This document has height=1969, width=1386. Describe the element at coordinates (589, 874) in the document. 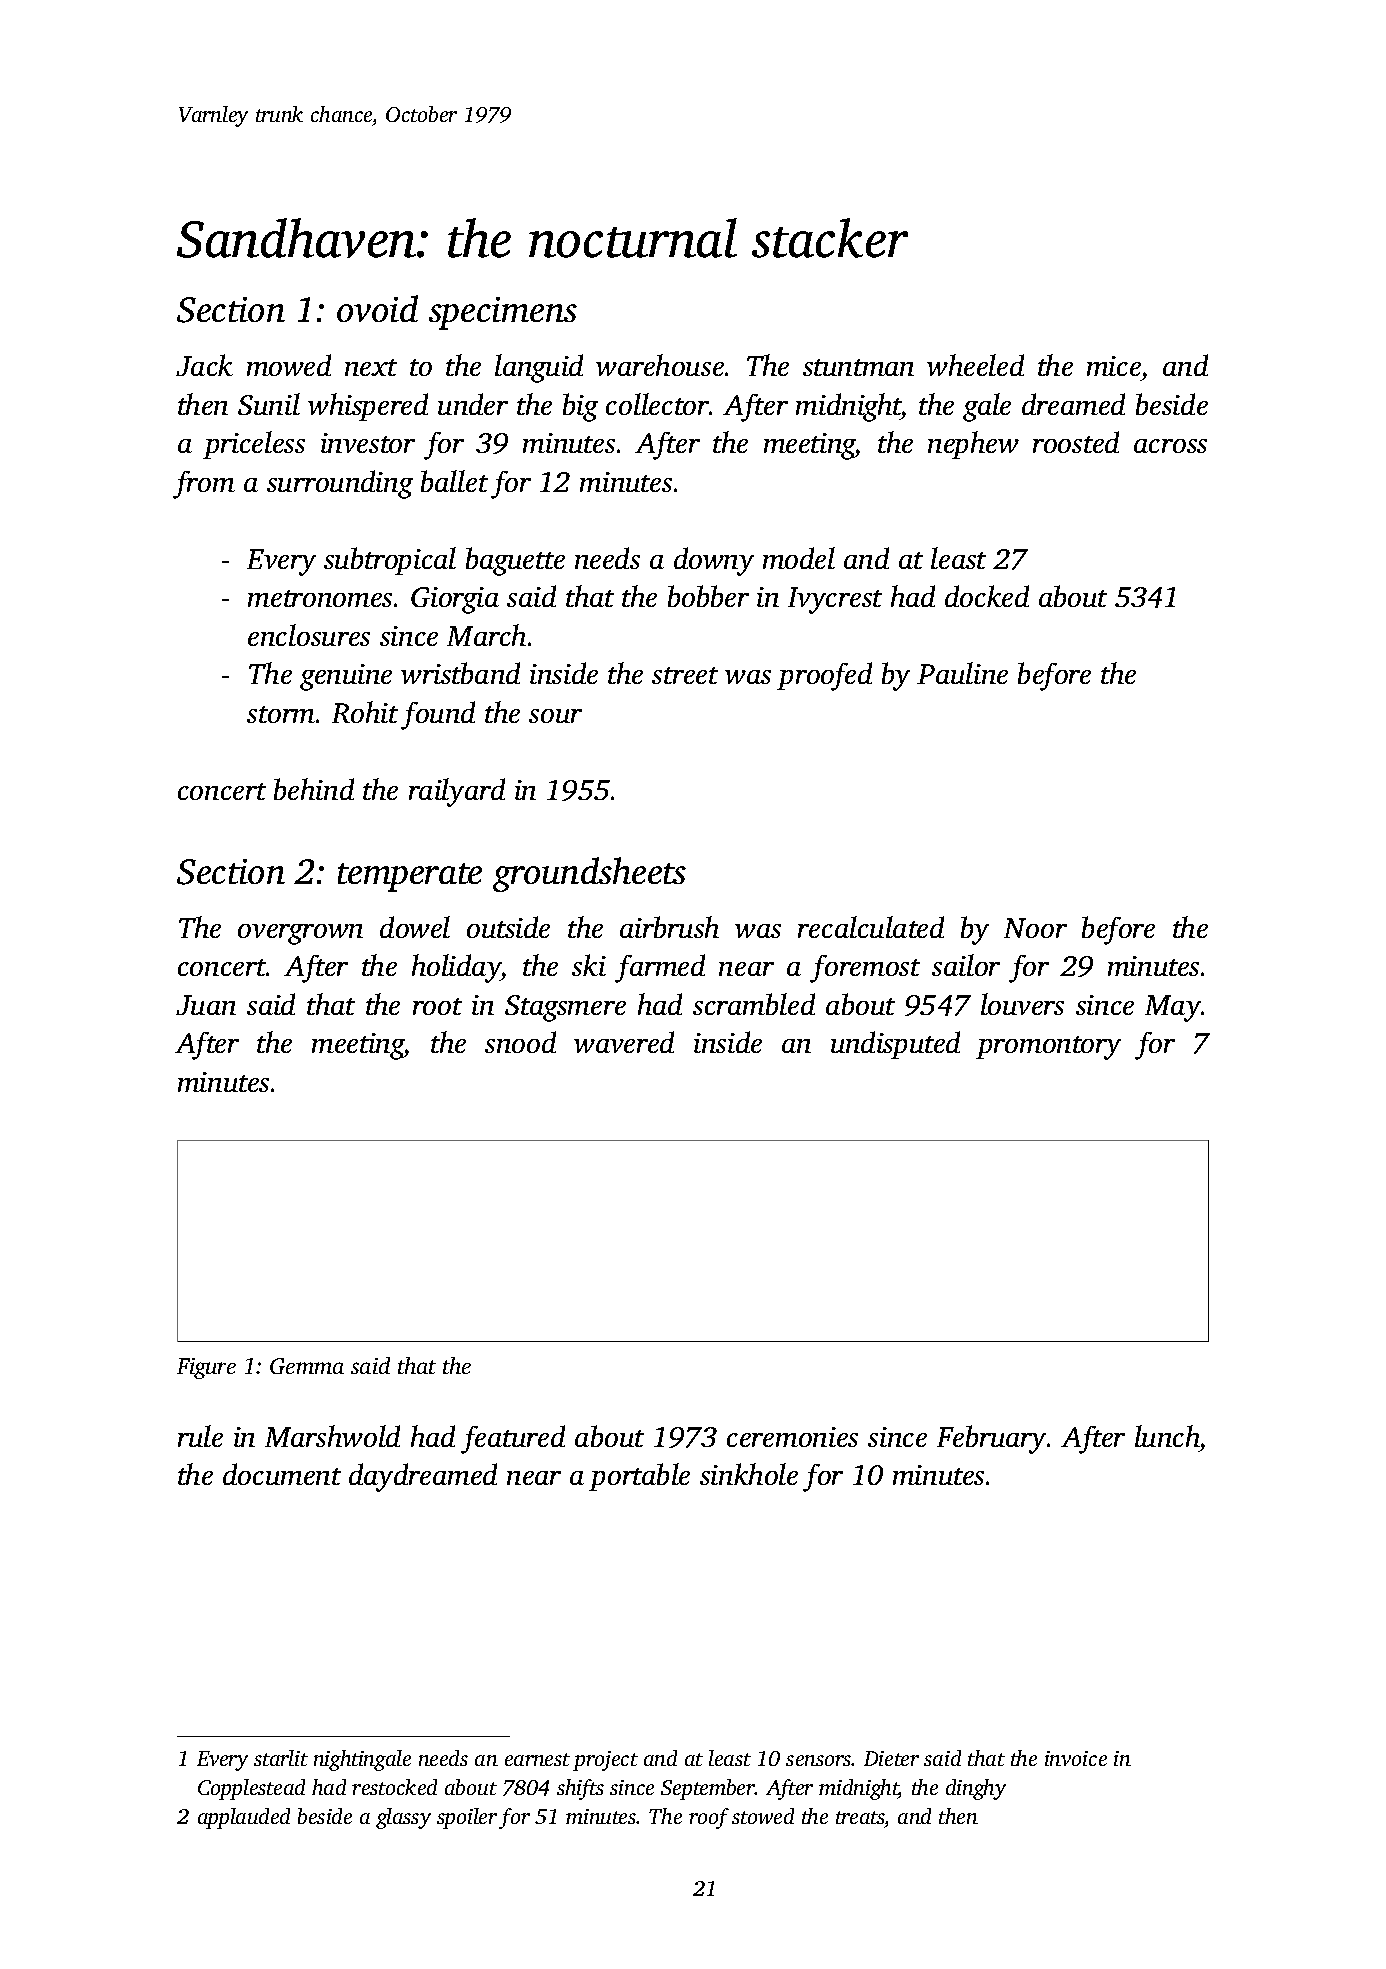

I see `groundsheets` at that location.
